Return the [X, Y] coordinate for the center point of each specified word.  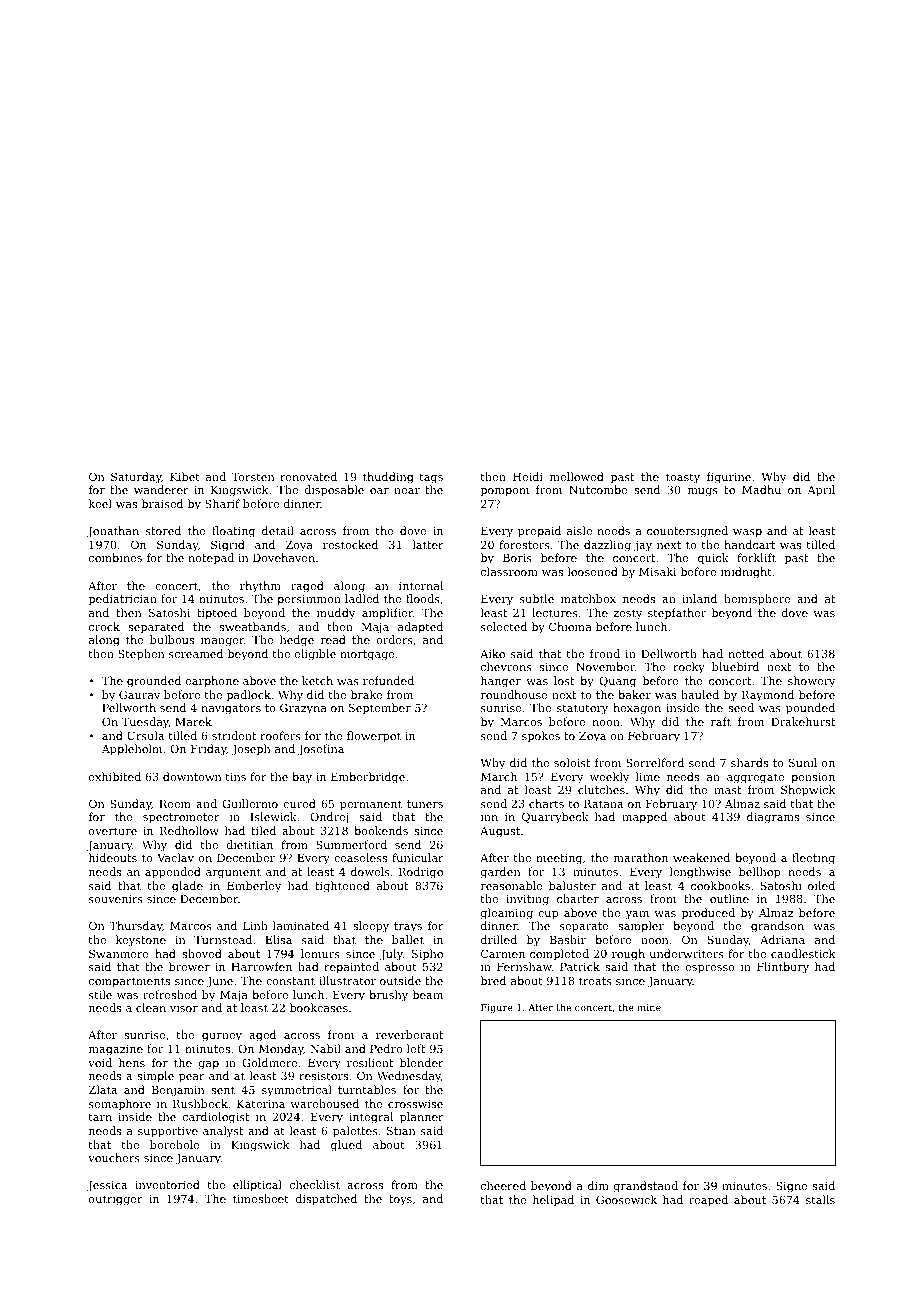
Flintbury [783, 968]
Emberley [254, 887]
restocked [350, 544]
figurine [729, 478]
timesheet [261, 1198]
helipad [553, 1201]
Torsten [253, 477]
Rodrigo [421, 873]
